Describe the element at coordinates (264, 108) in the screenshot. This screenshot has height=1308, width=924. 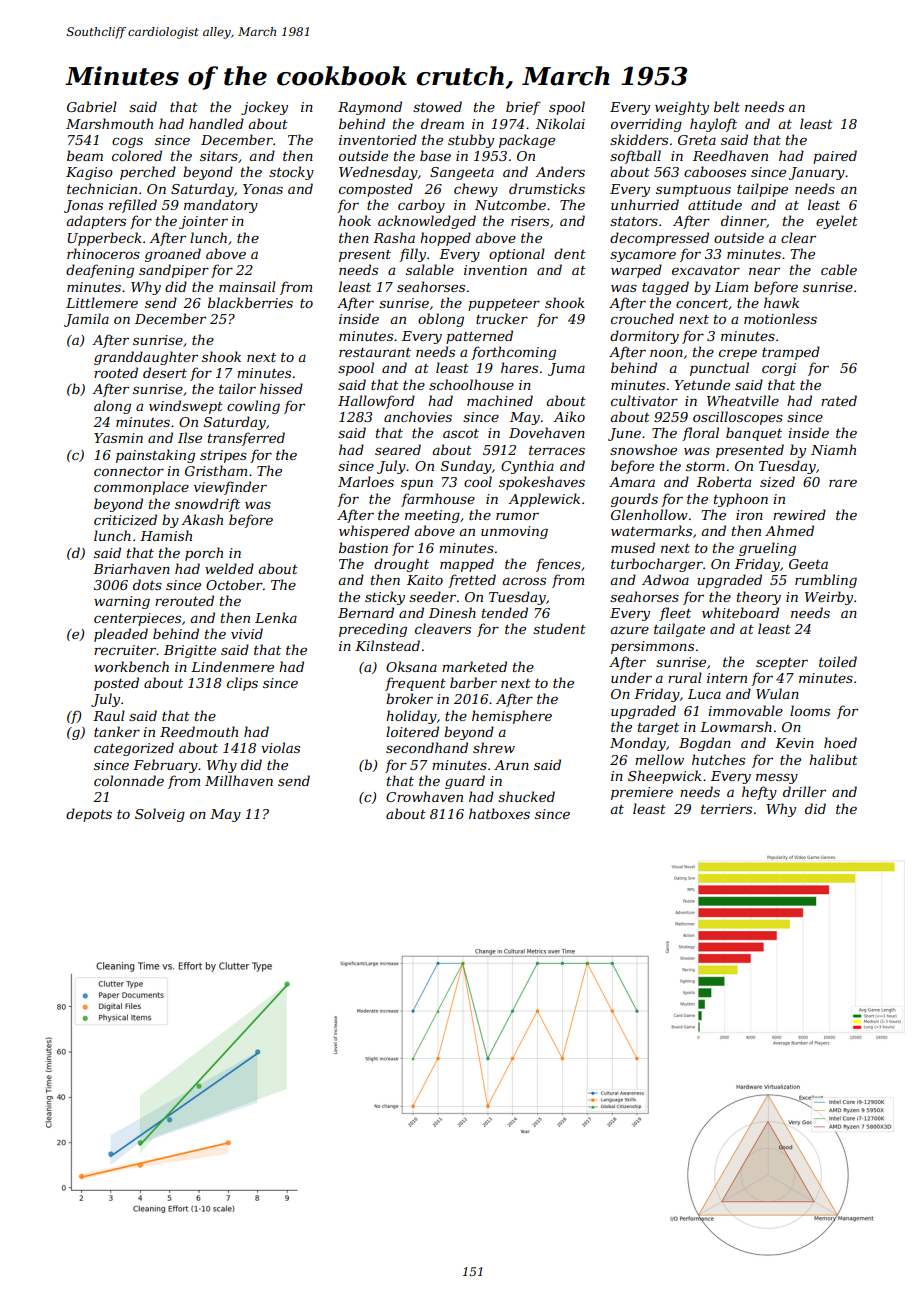
I see `jockey` at that location.
